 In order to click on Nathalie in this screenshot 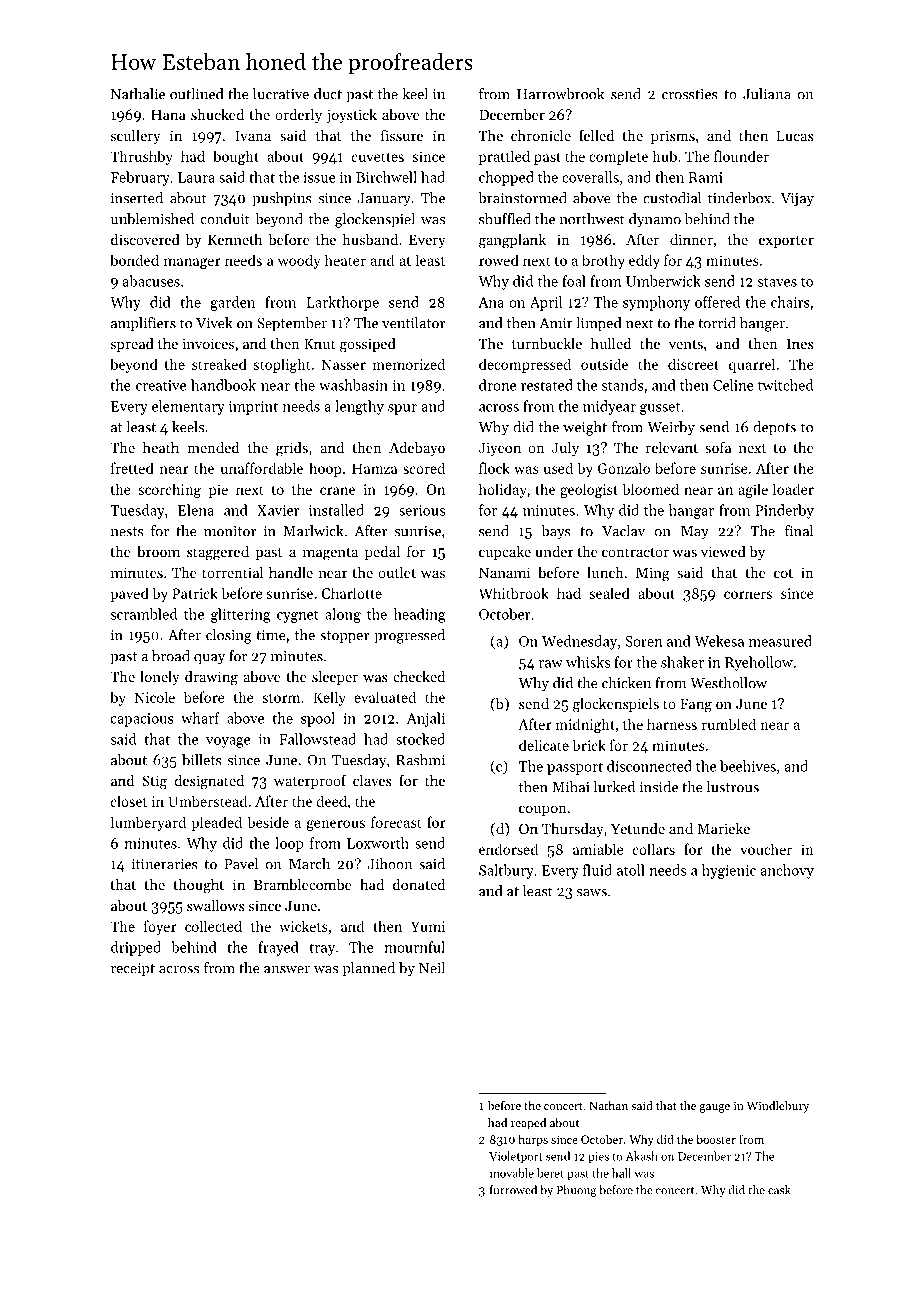, I will do `click(138, 94)`.
